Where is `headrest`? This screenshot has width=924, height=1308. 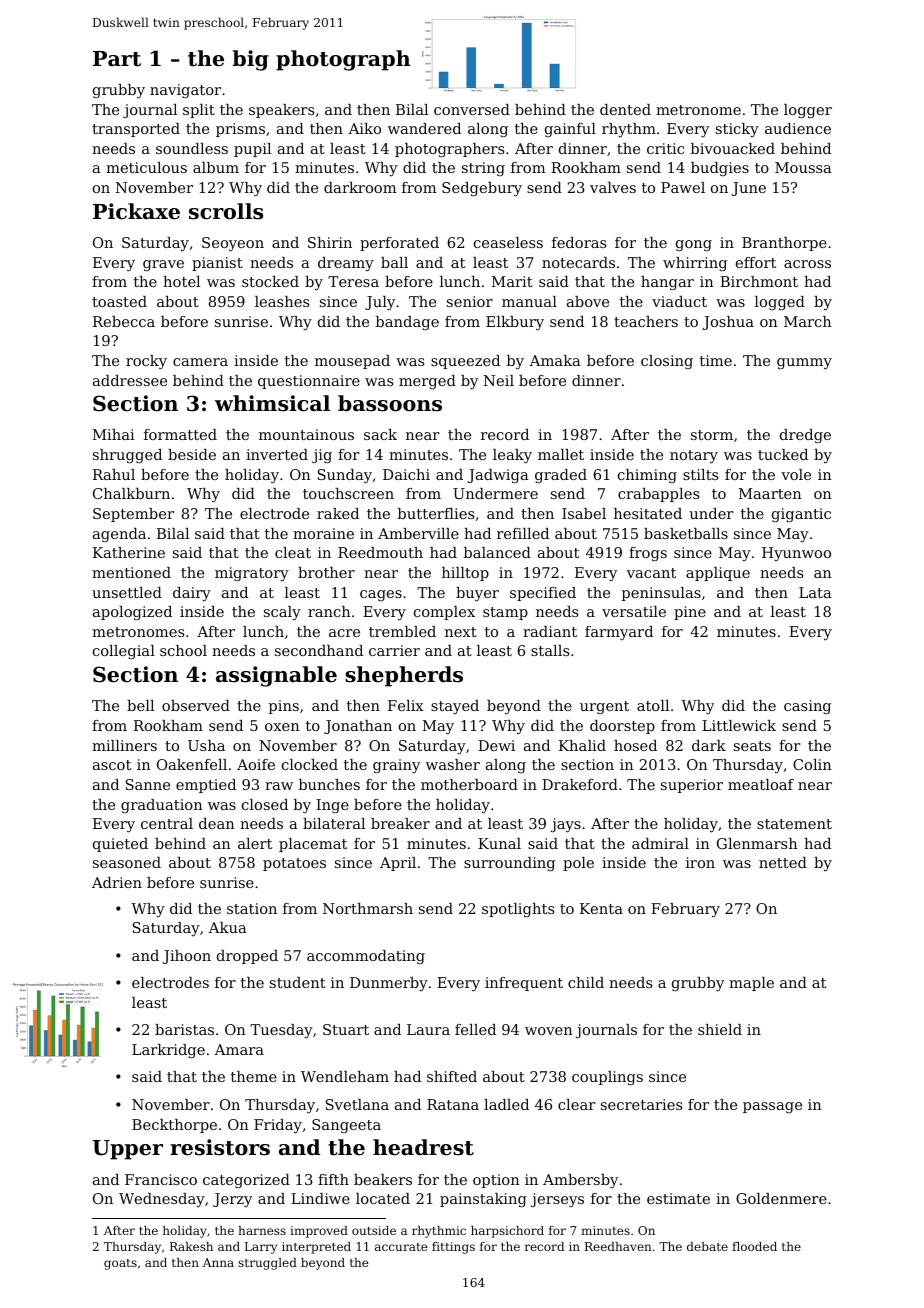 headrest is located at coordinates (423, 1147).
